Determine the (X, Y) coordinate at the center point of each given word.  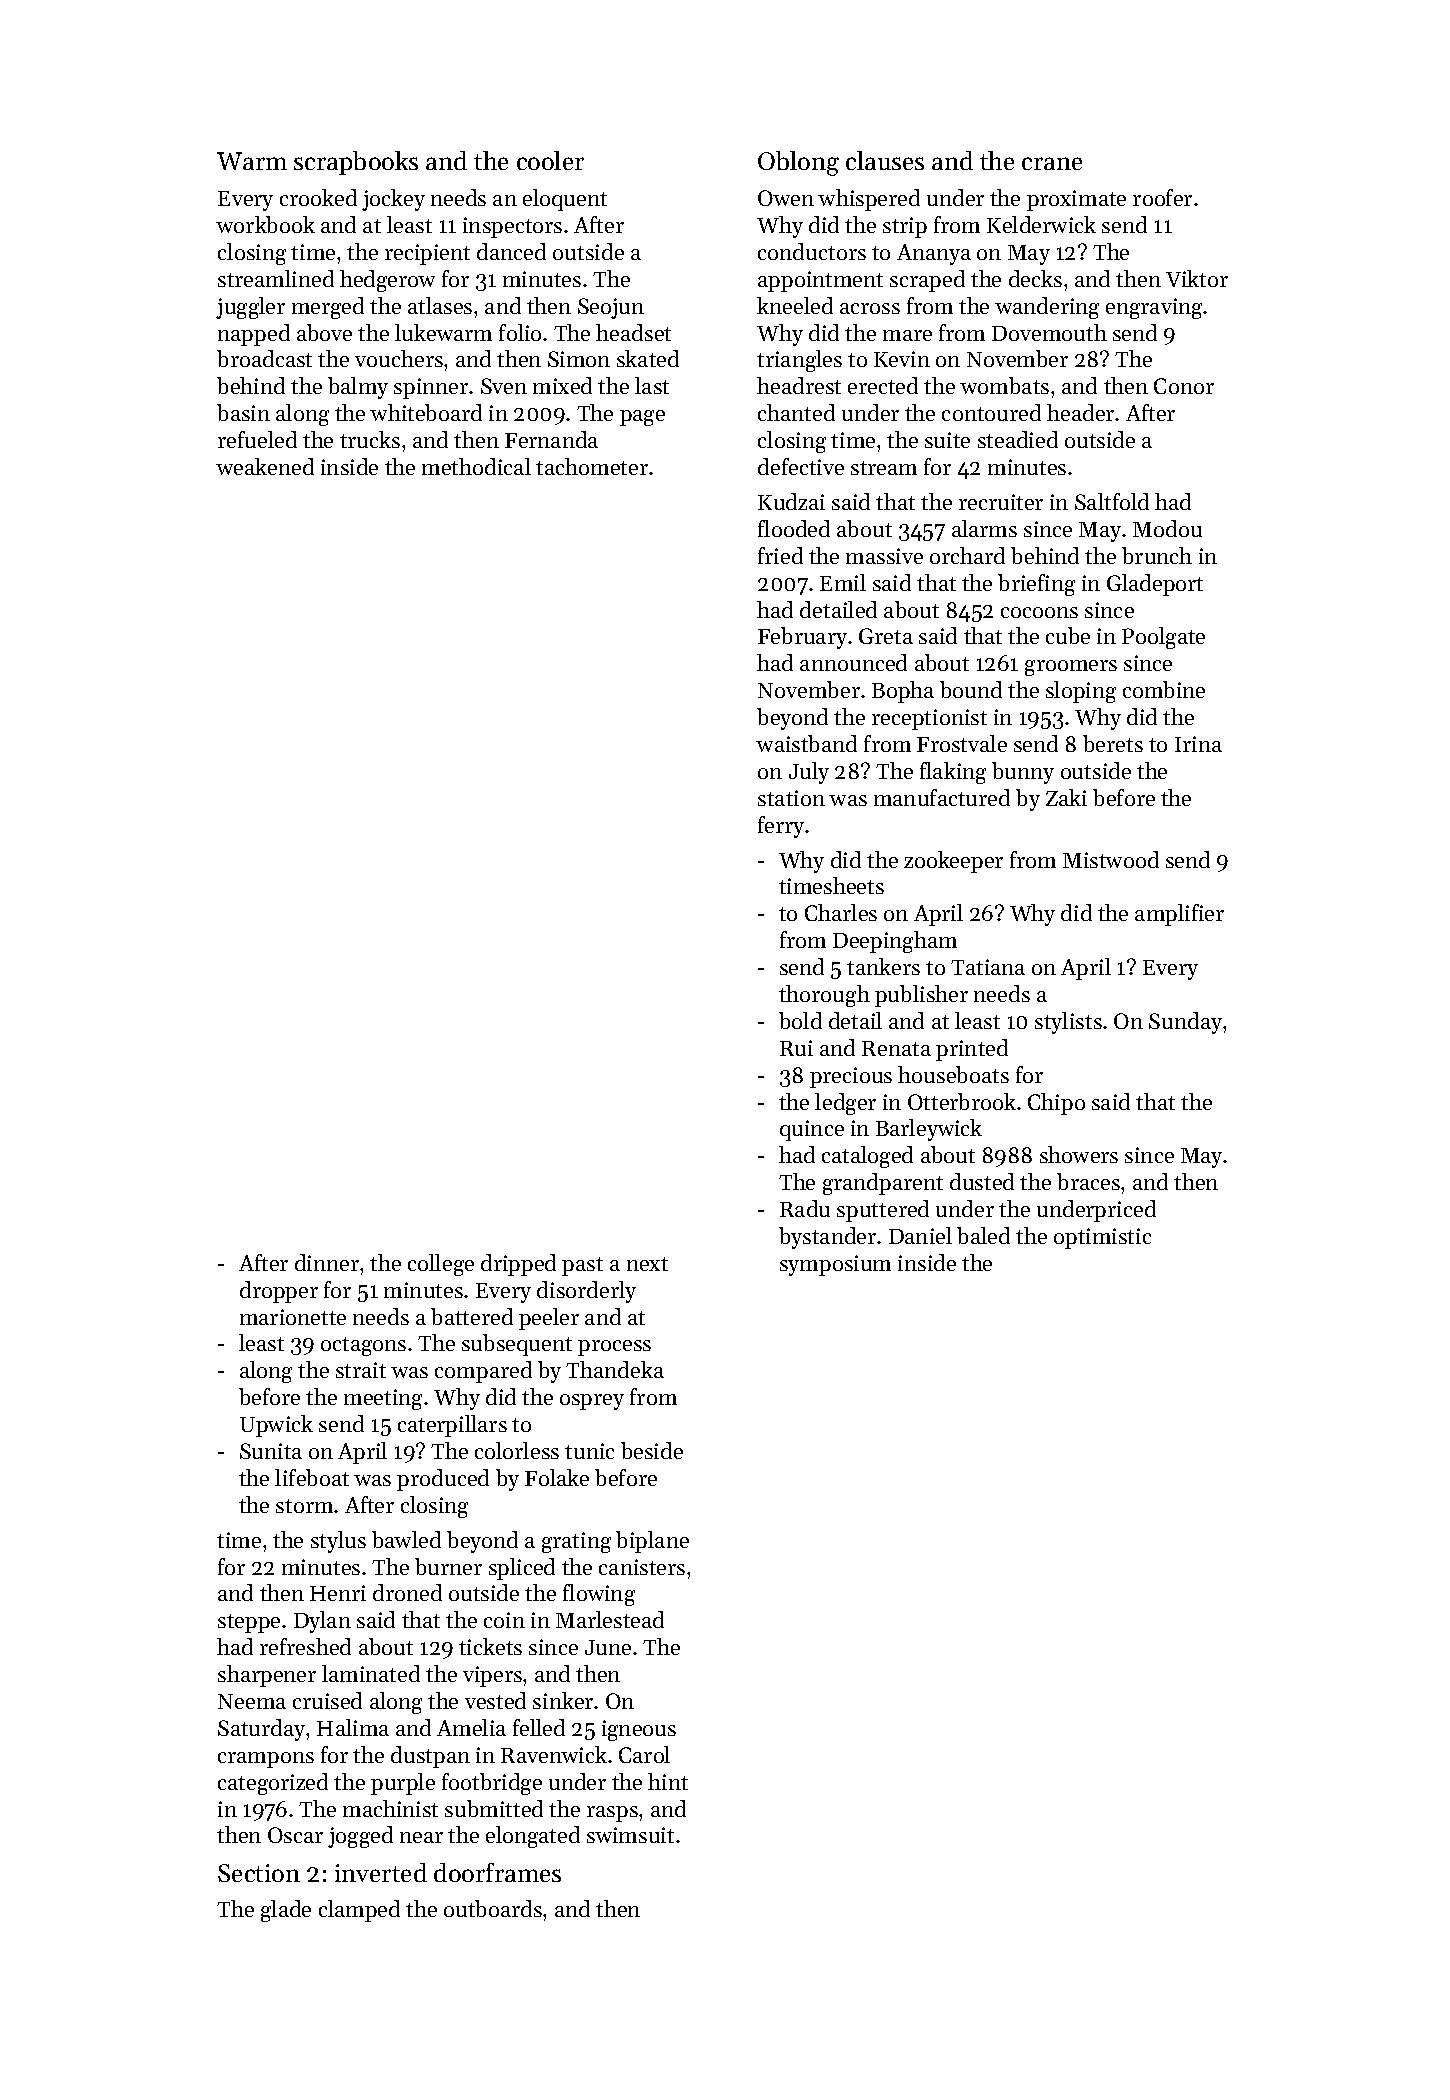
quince (812, 1130)
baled (983, 1235)
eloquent (565, 200)
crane (1052, 163)
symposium (835, 1265)
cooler (550, 160)
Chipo (1056, 1104)
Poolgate (1163, 638)
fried (780, 555)
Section (259, 1873)
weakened (265, 466)
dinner (327, 1262)
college (441, 1265)
